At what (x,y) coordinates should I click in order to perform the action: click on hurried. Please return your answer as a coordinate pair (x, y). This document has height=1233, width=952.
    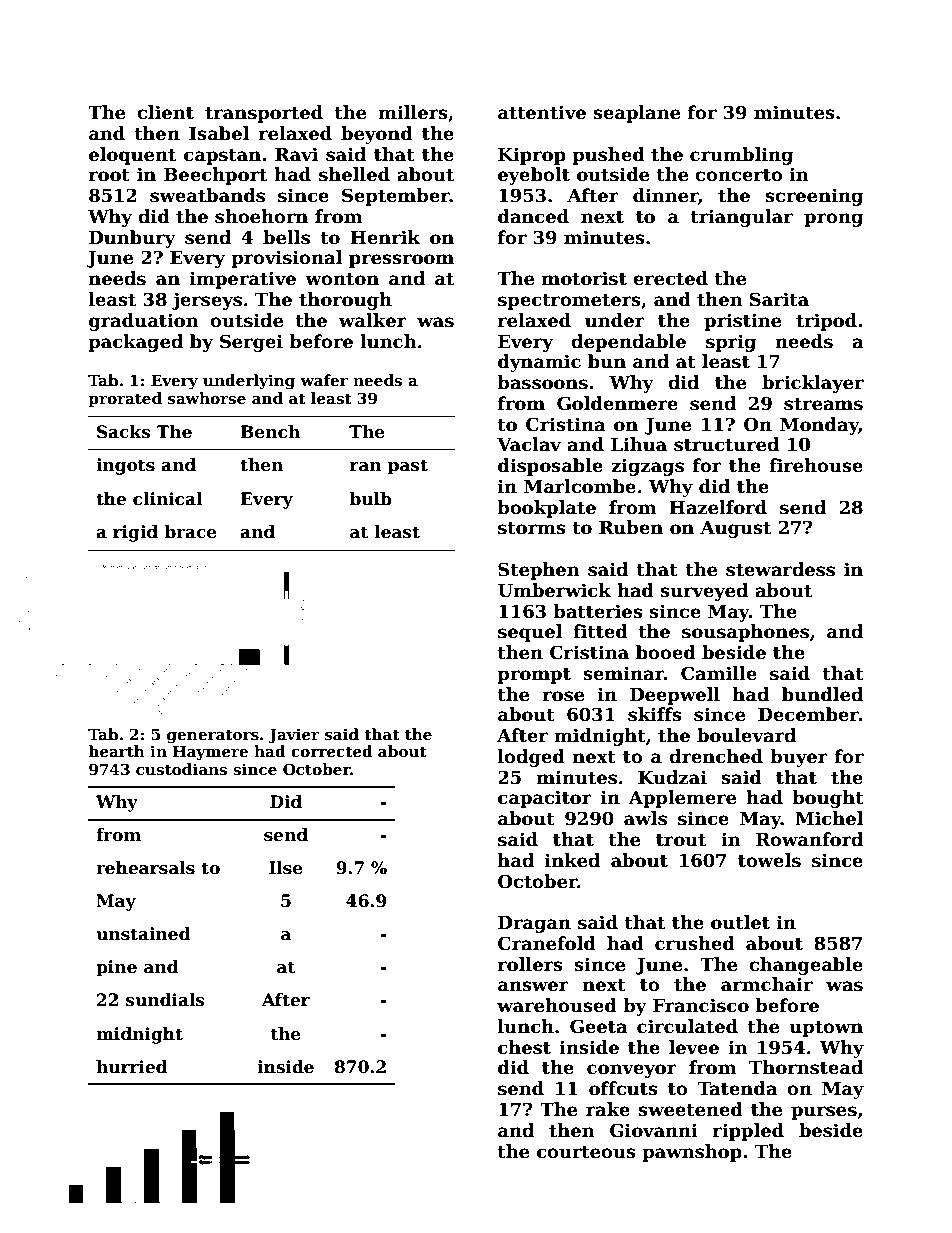
    Looking at the image, I should click on (132, 1067).
